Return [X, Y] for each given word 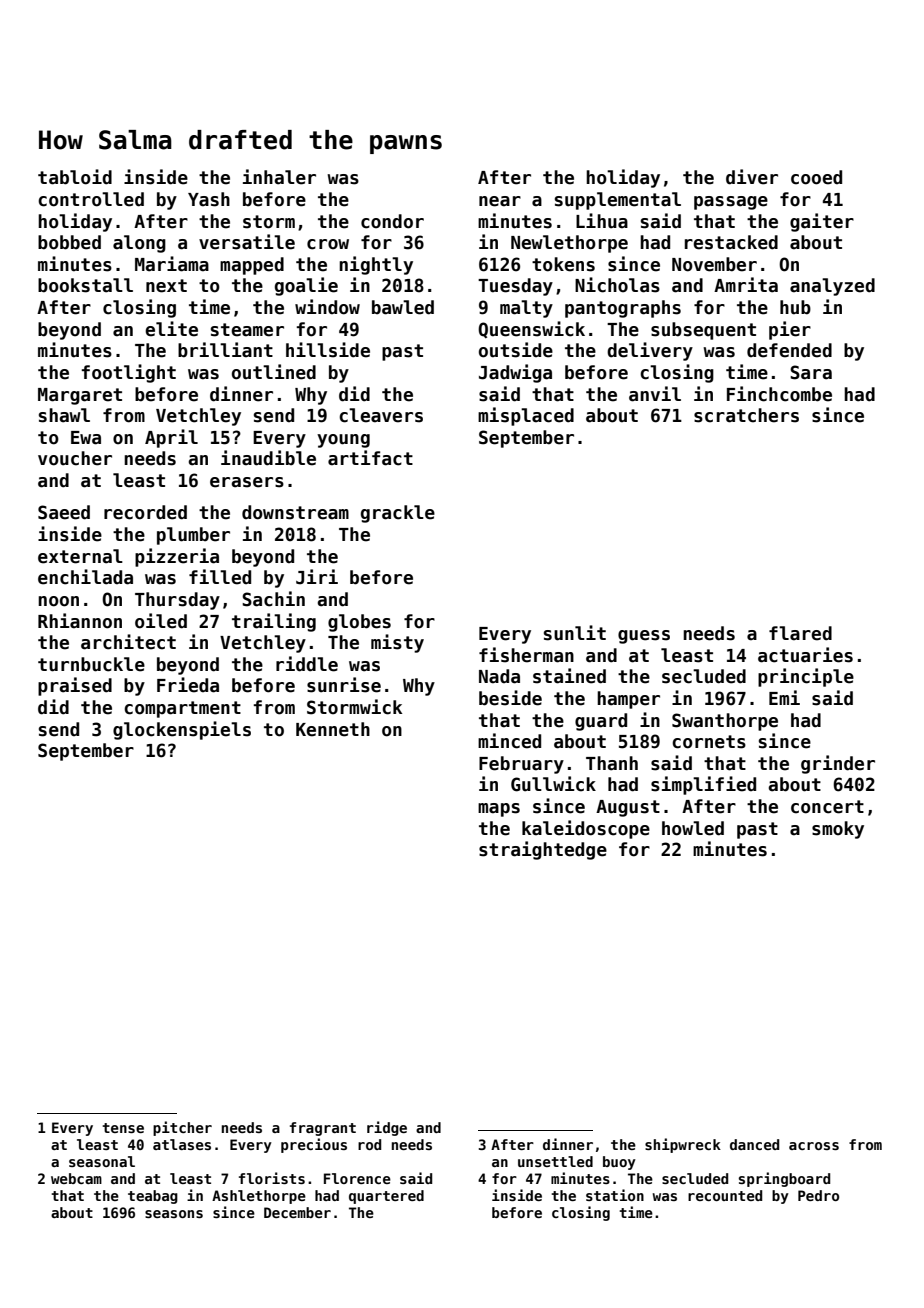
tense [123, 1128]
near [500, 201]
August [628, 808]
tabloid [75, 177]
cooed [816, 177]
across [814, 1146]
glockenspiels [182, 730]
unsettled [555, 1161]
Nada [499, 676]
